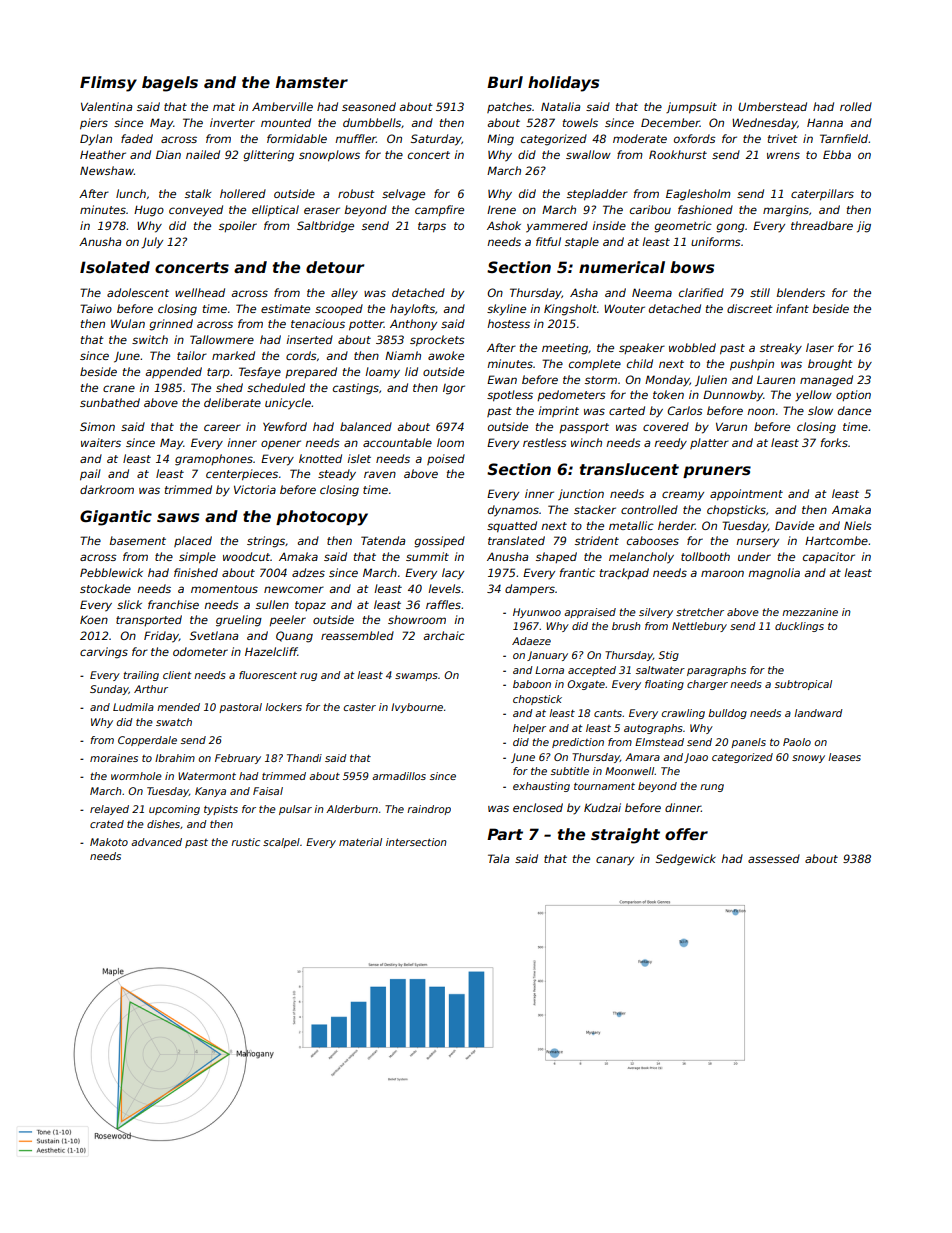 Image resolution: width=952 pixels, height=1233 pixels. What do you see at coordinates (266, 542) in the screenshot?
I see `strings` at bounding box center [266, 542].
